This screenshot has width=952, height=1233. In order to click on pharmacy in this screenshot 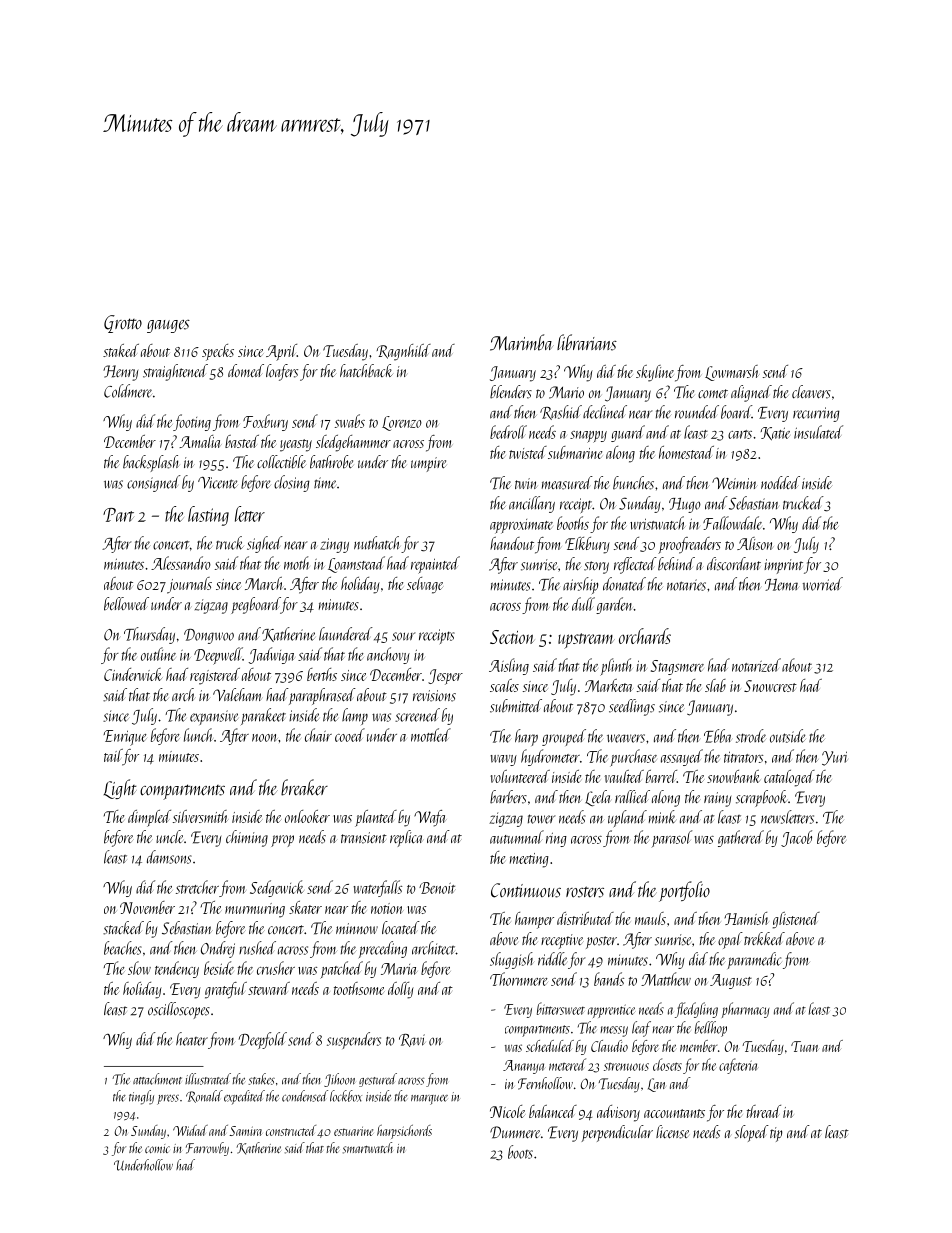, I will do `click(746, 1010)`.
